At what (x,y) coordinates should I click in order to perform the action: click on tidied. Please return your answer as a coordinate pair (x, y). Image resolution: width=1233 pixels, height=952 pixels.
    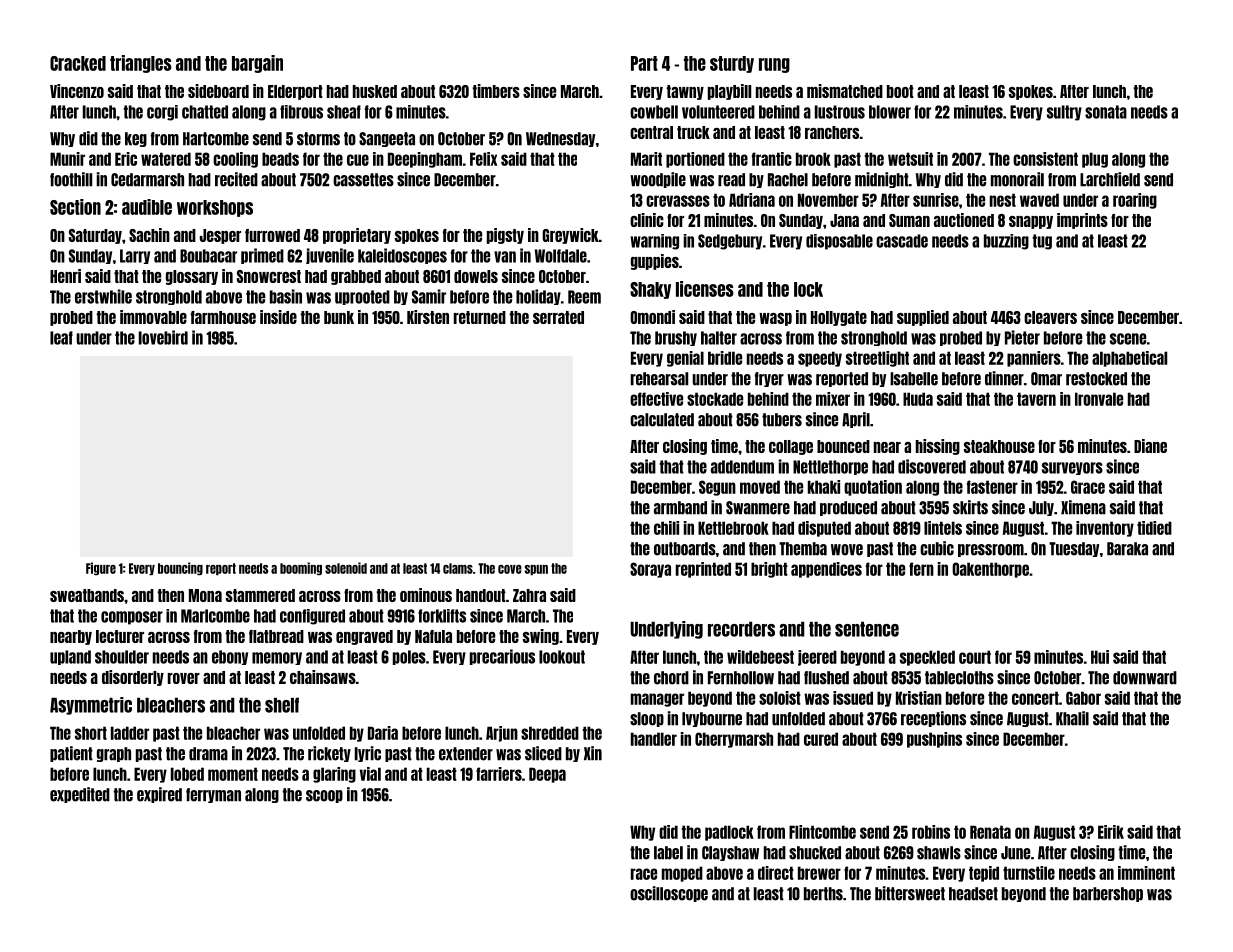
    Looking at the image, I should click on (1154, 528).
